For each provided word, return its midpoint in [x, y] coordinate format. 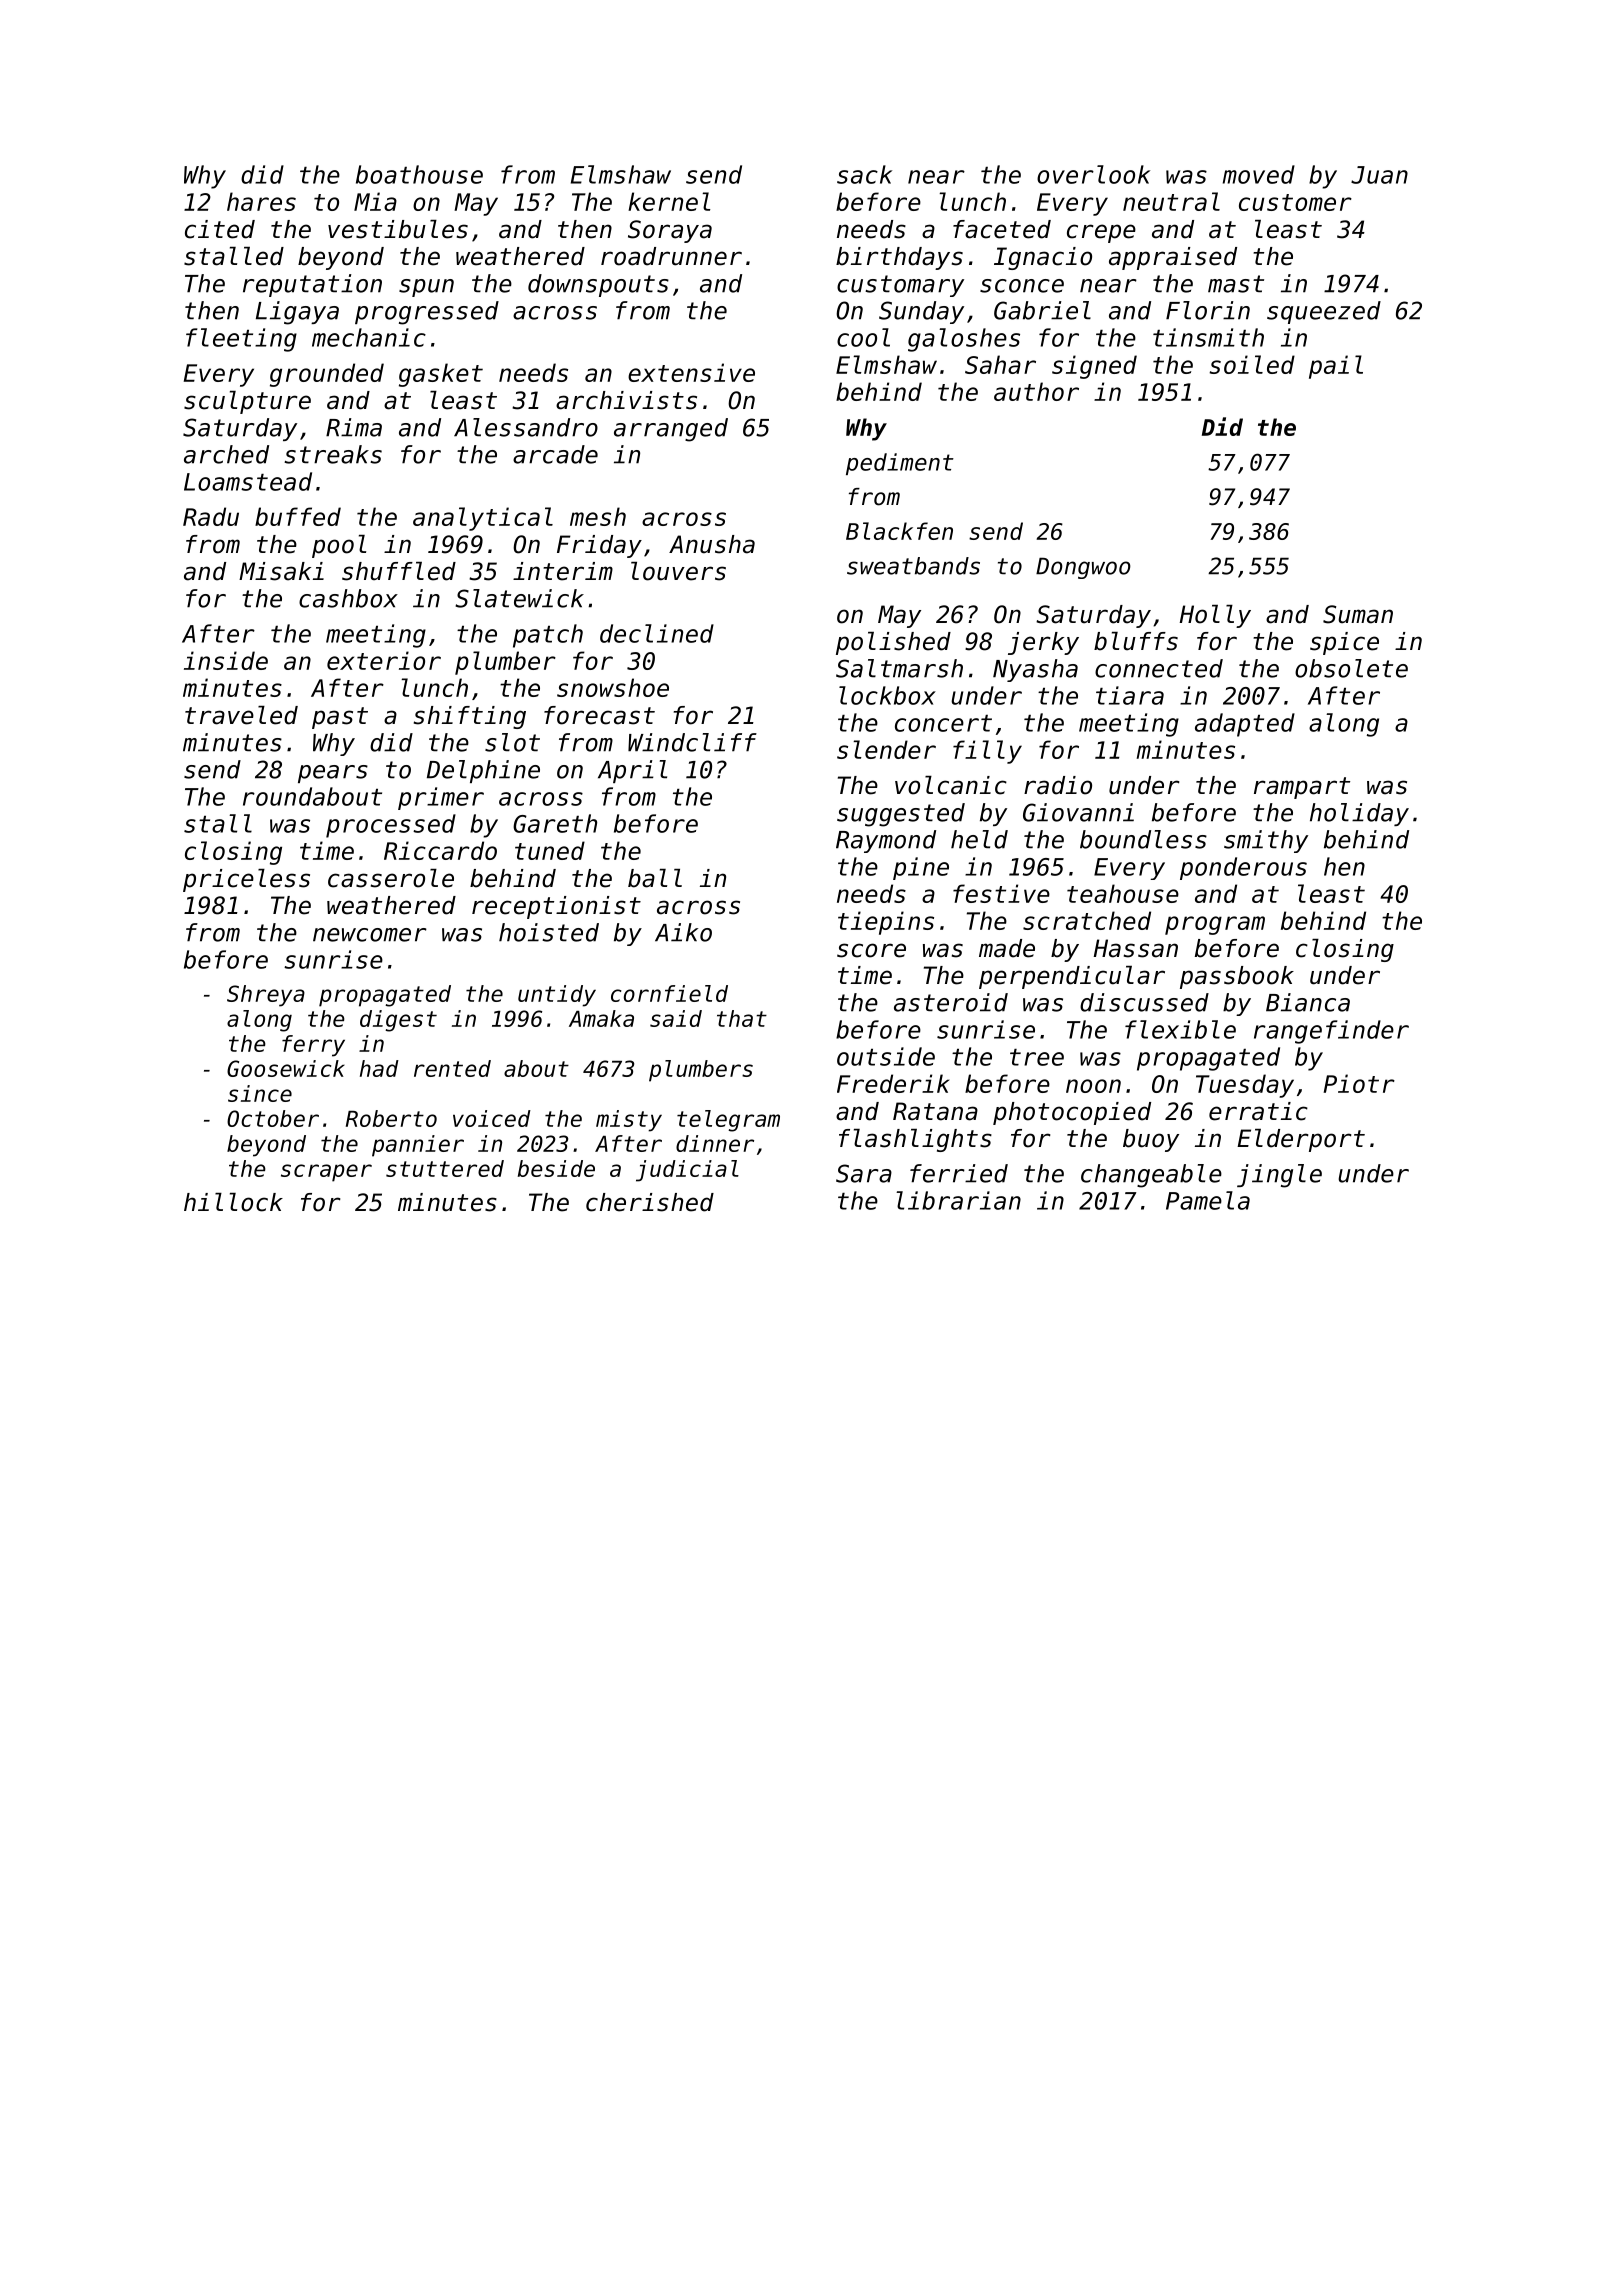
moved [1259, 174]
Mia [375, 201]
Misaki [281, 571]
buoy [1151, 1140]
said [676, 1018]
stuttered [445, 1168]
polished [893, 643]
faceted [1002, 229]
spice [1344, 643]
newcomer [370, 935]
